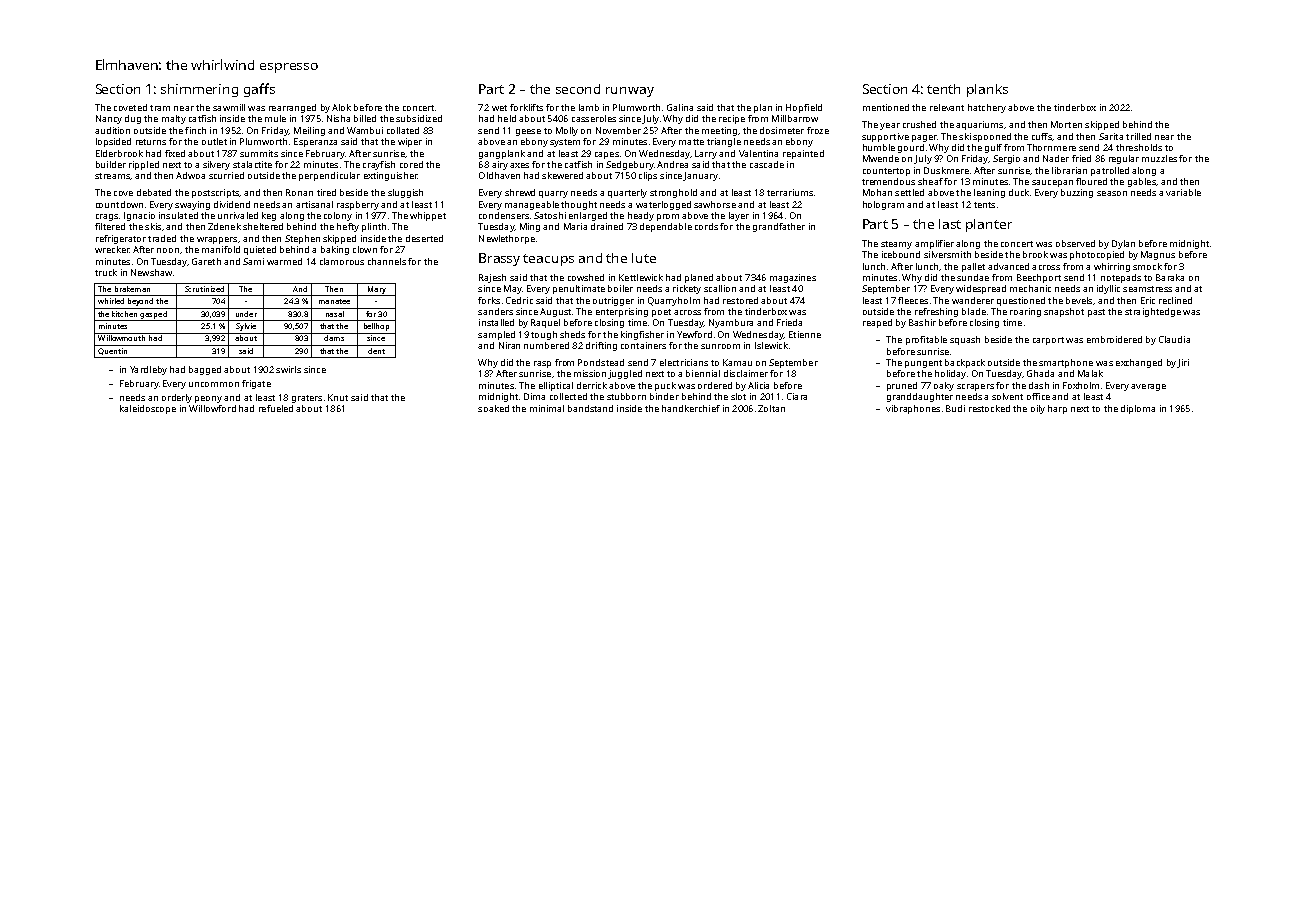 The height and width of the page is (924, 1308). What do you see at coordinates (1066, 124) in the page?
I see `Morten` at bounding box center [1066, 124].
